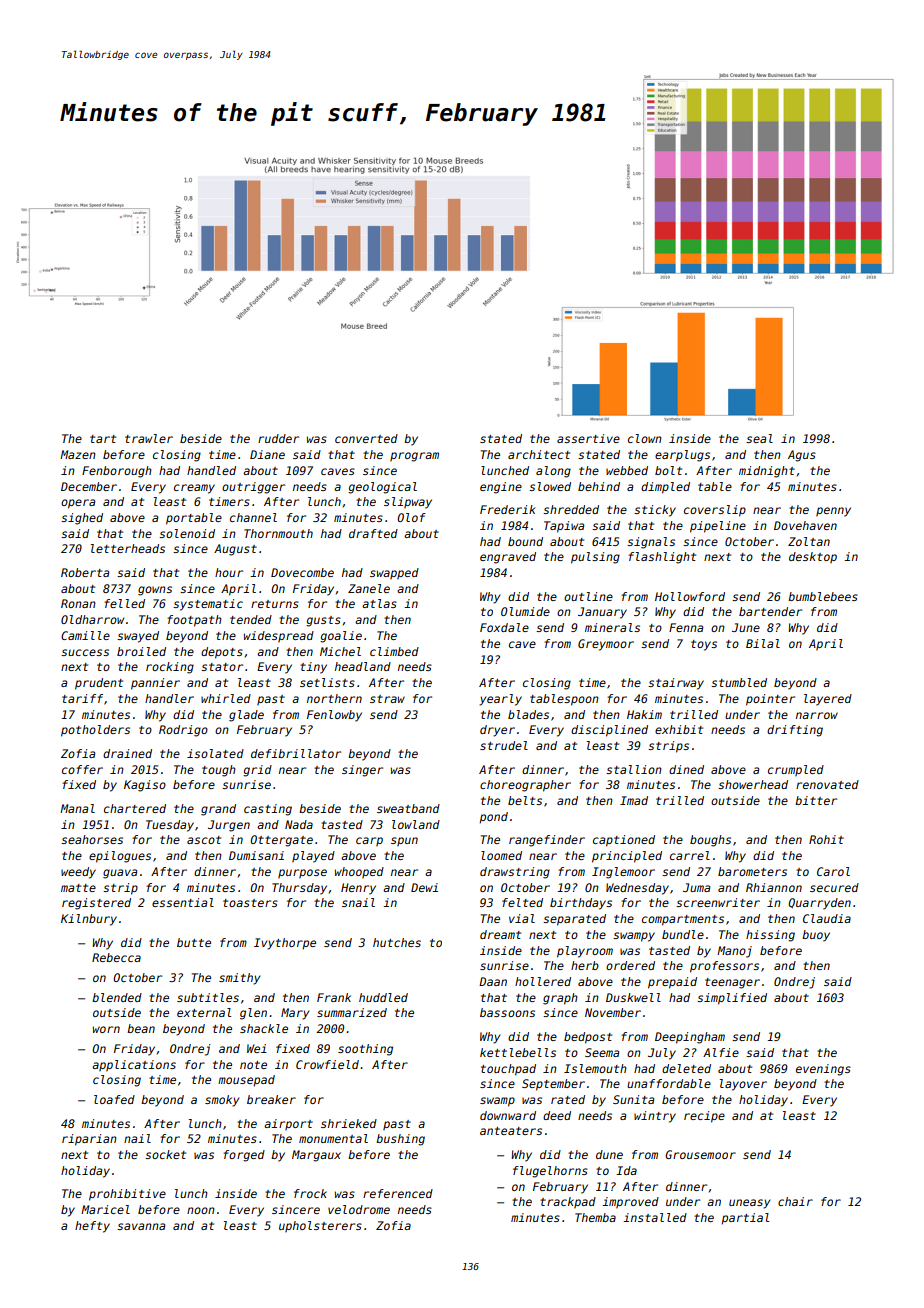 This screenshot has height=1308, width=924. What do you see at coordinates (588, 438) in the screenshot?
I see `assertive` at bounding box center [588, 438].
